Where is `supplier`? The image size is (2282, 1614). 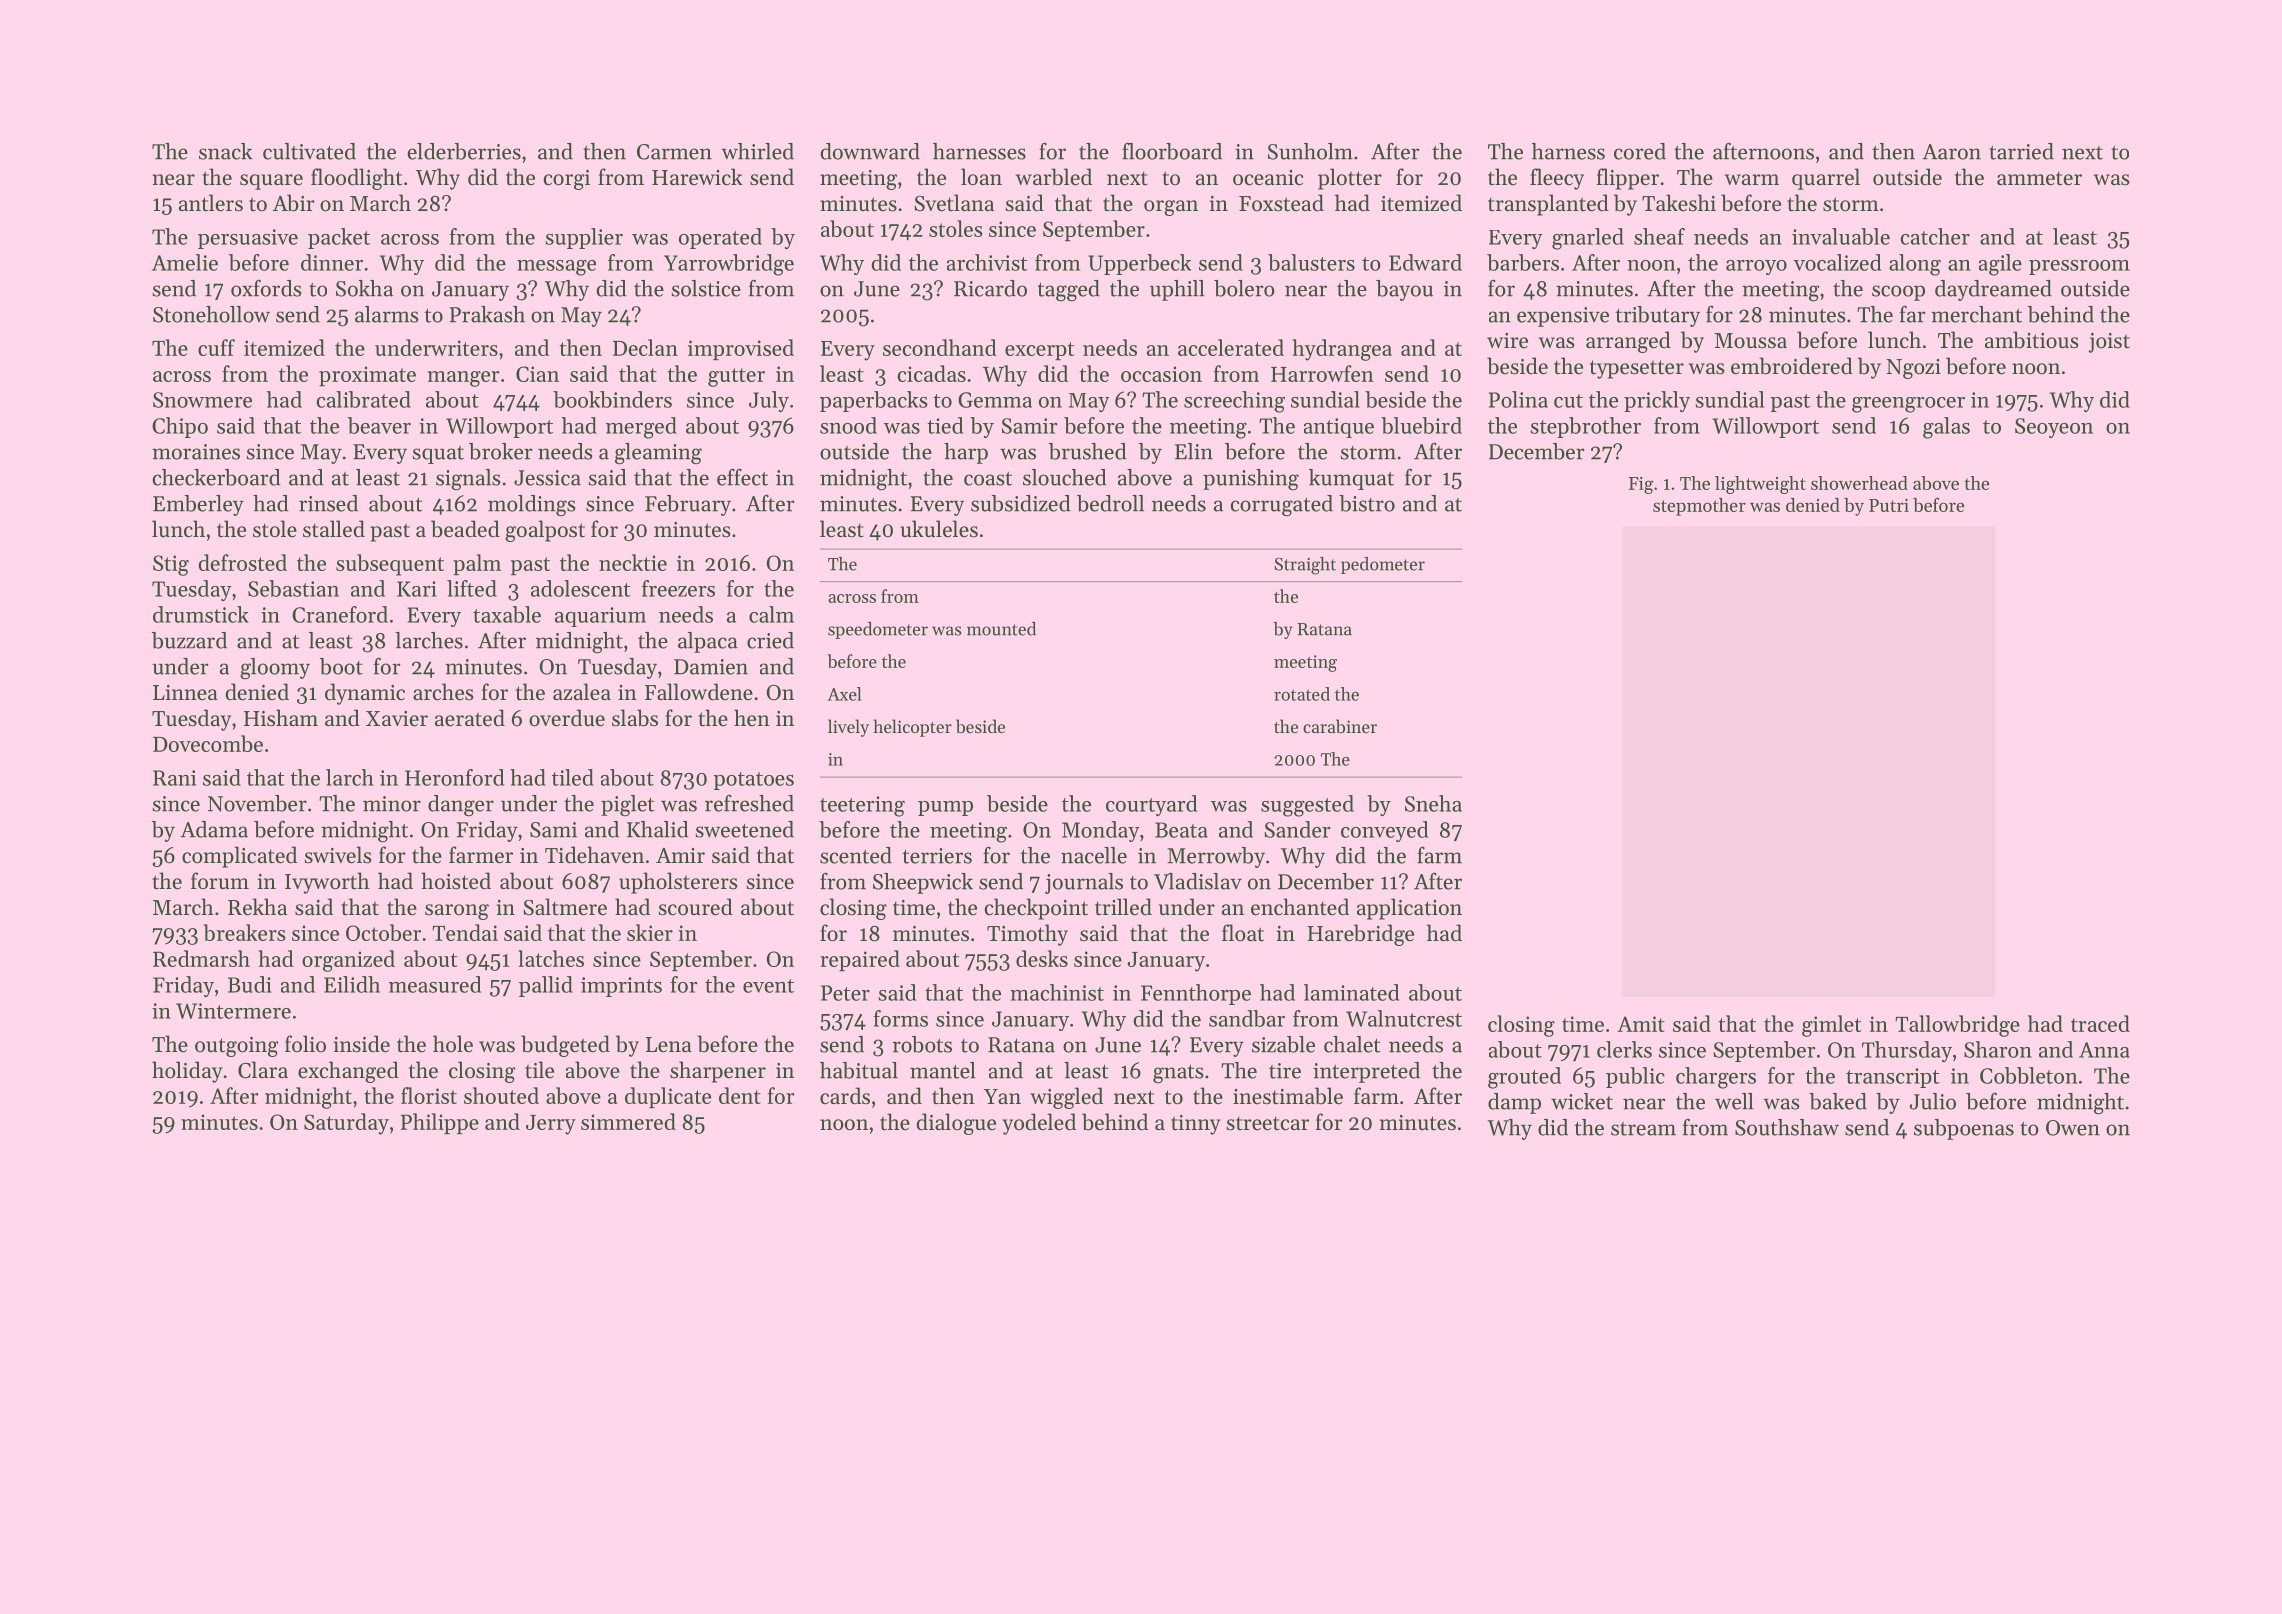
supplier is located at coordinates (584, 238).
